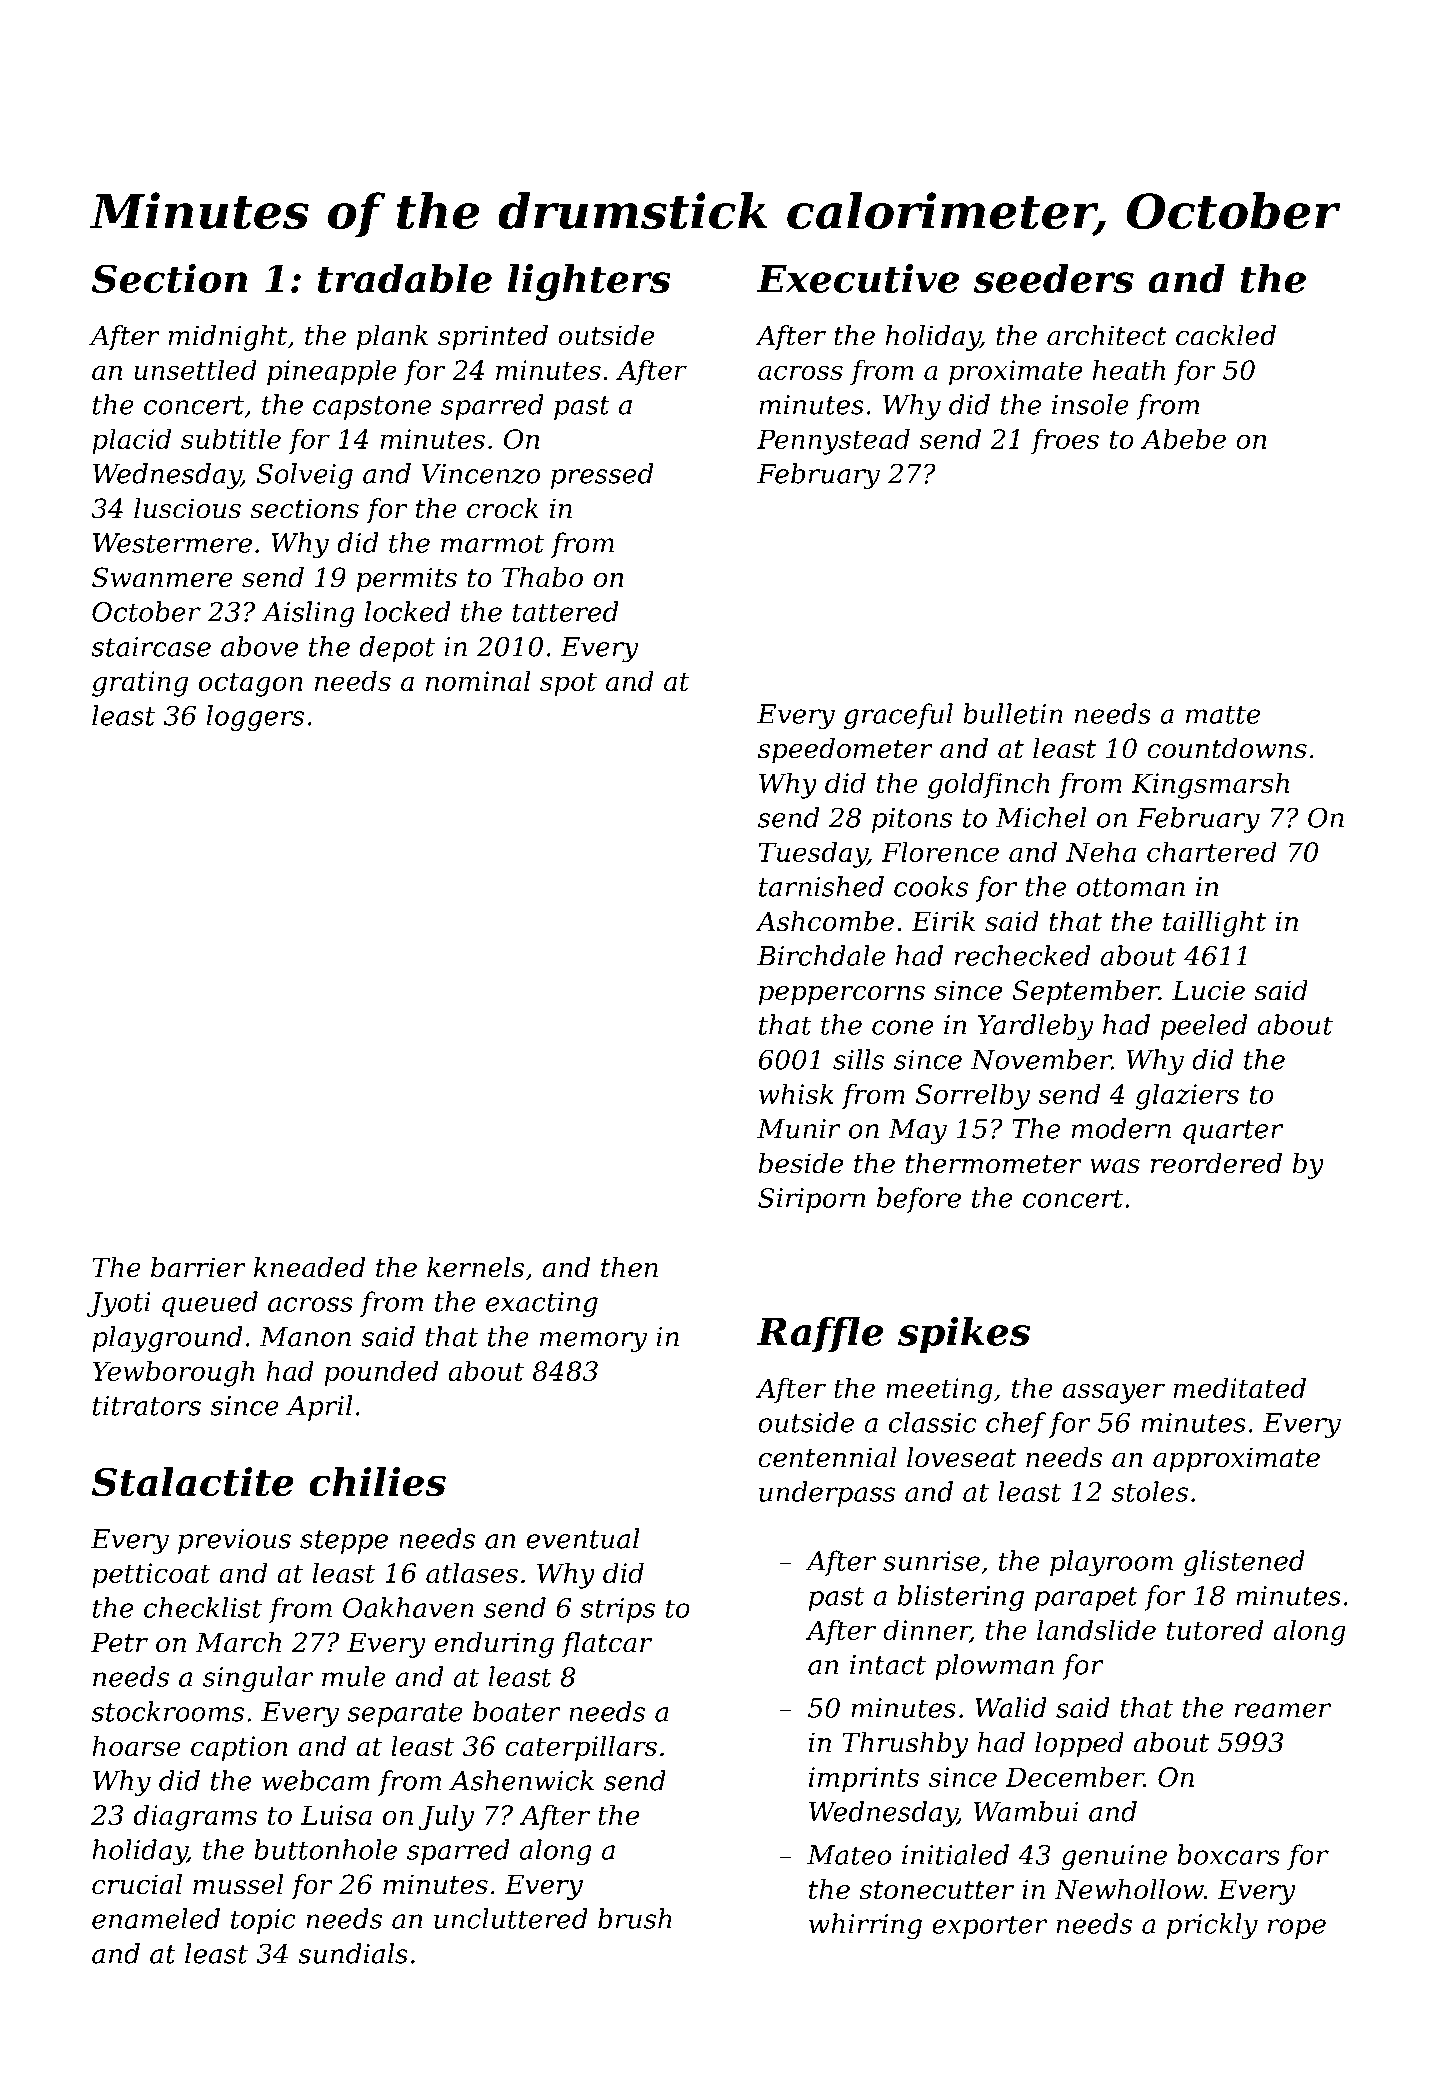 The image size is (1450, 2100). I want to click on sundials, so click(353, 1953).
